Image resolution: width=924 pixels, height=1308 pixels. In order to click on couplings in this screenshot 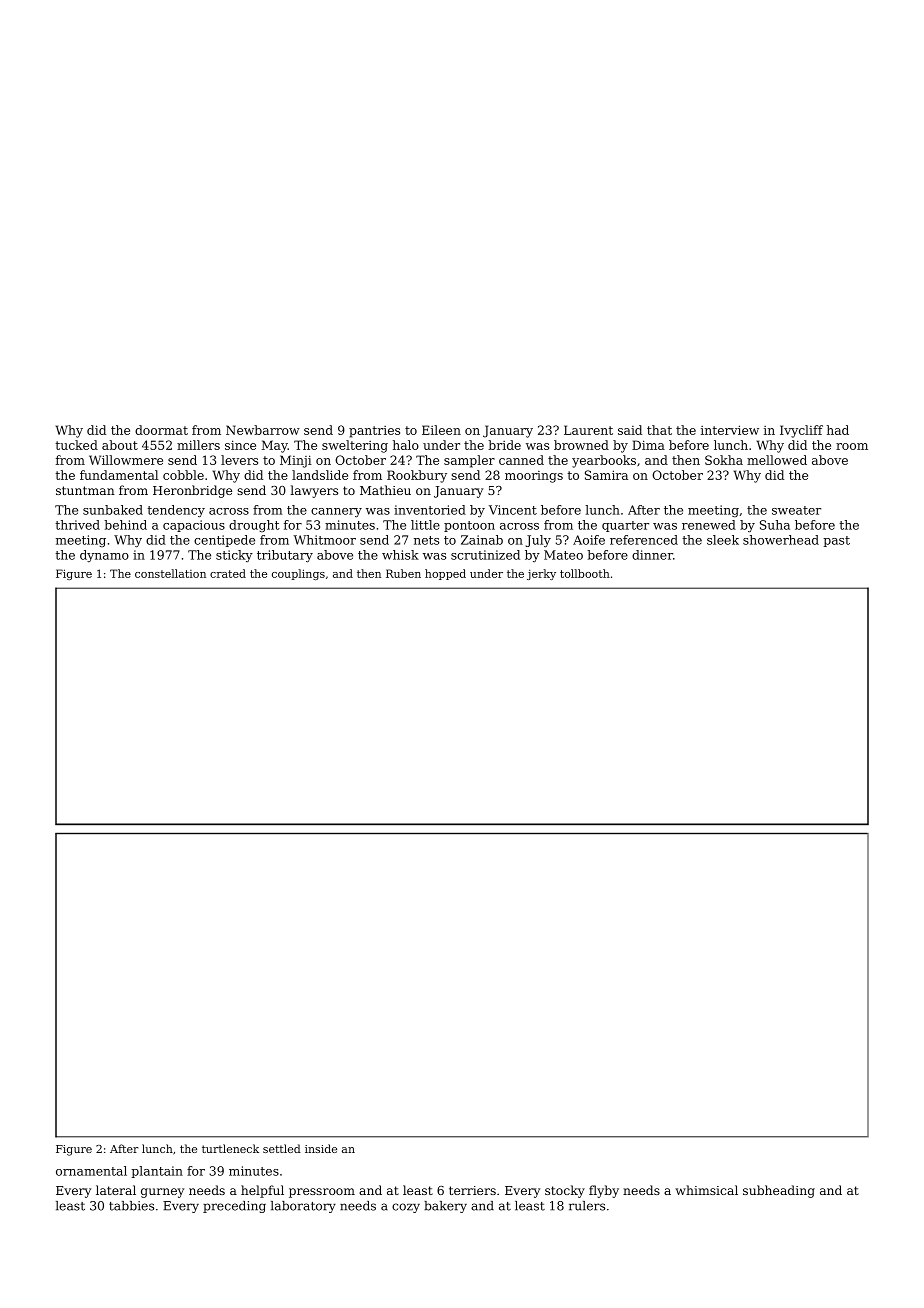, I will do `click(298, 574)`.
